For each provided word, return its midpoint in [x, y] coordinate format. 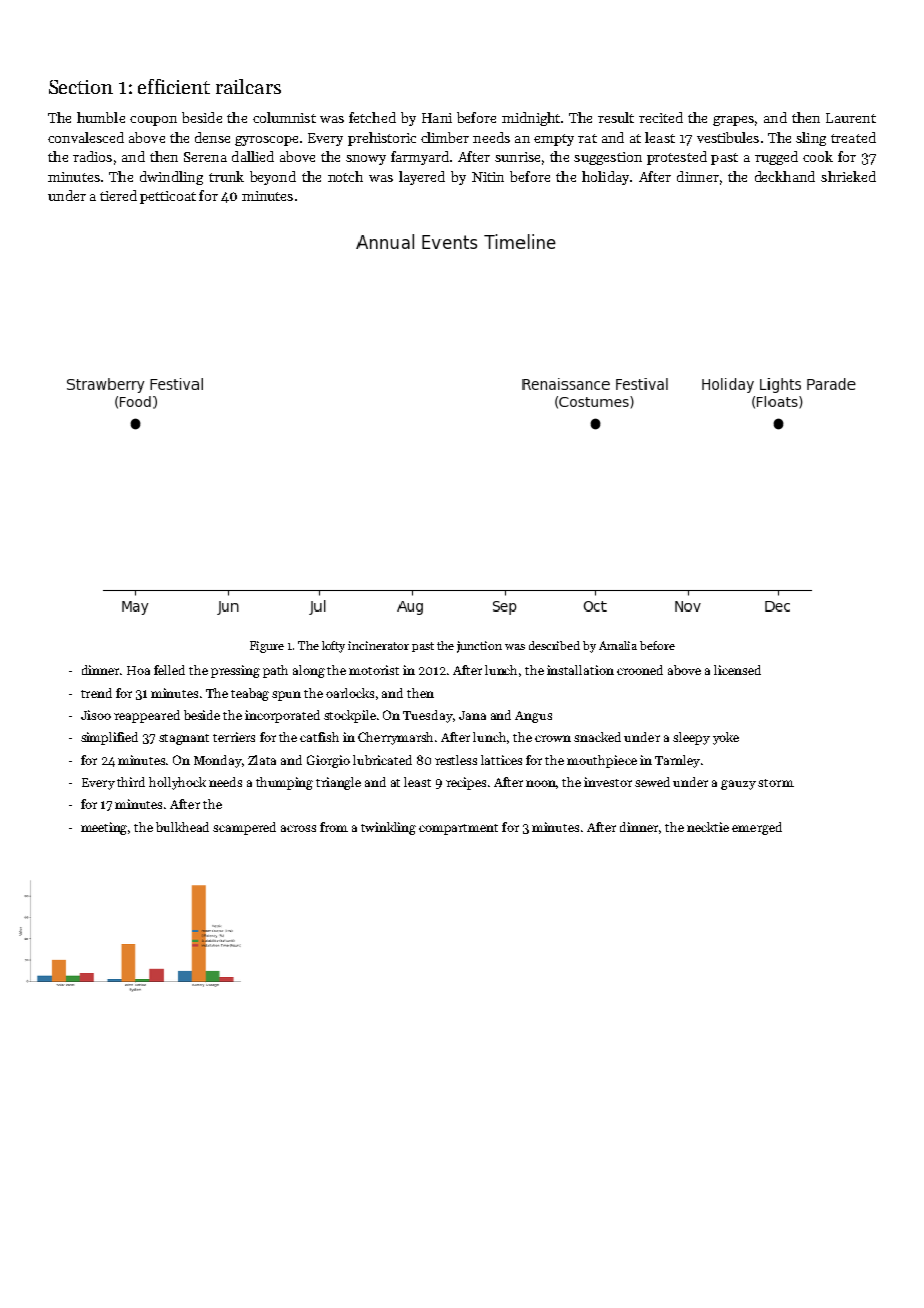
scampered [244, 828]
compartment [458, 829]
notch [345, 176]
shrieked [848, 176]
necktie [708, 827]
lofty [333, 647]
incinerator [378, 645]
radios [92, 156]
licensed [737, 670]
